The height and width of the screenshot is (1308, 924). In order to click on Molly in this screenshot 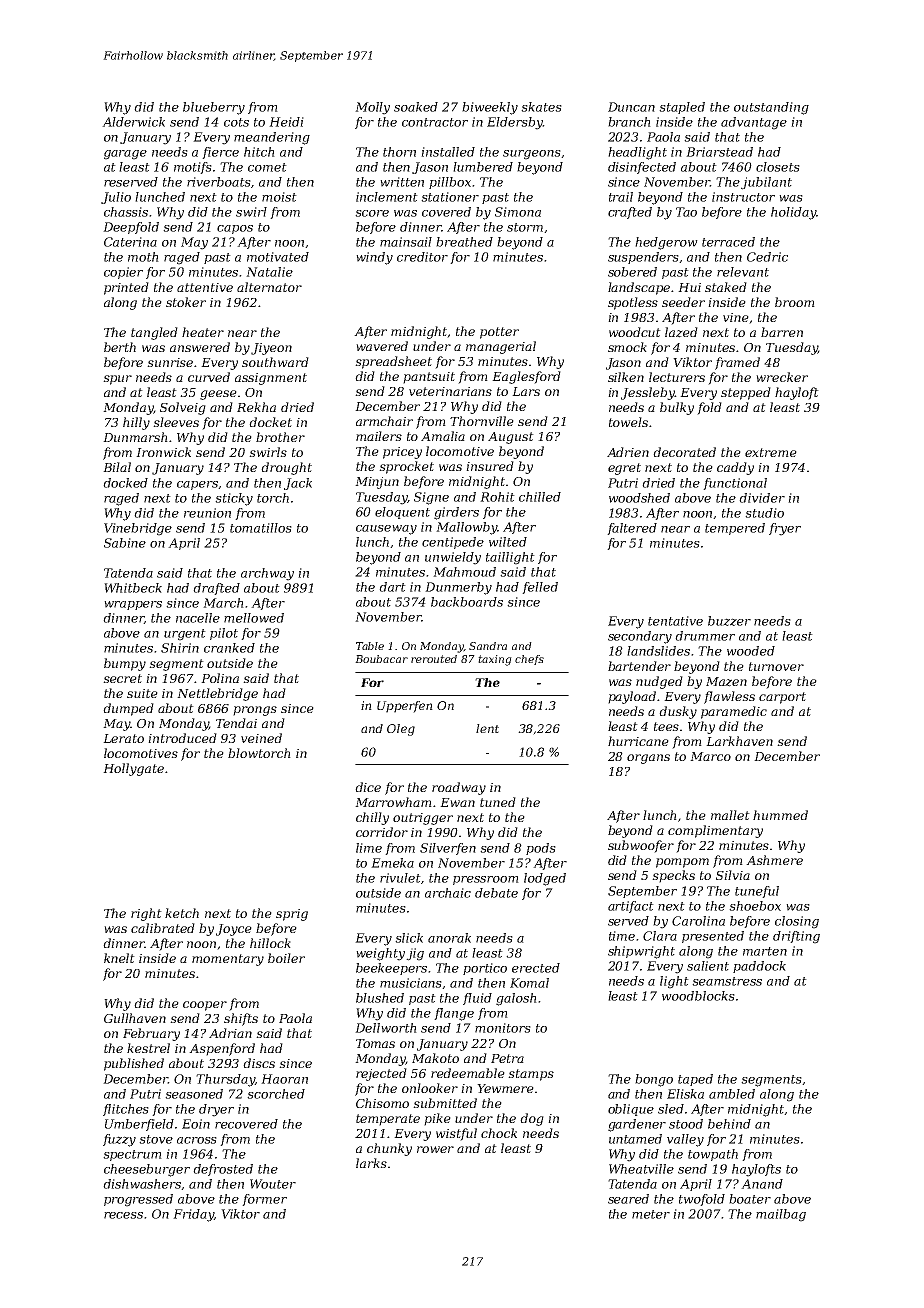, I will do `click(372, 108)`.
